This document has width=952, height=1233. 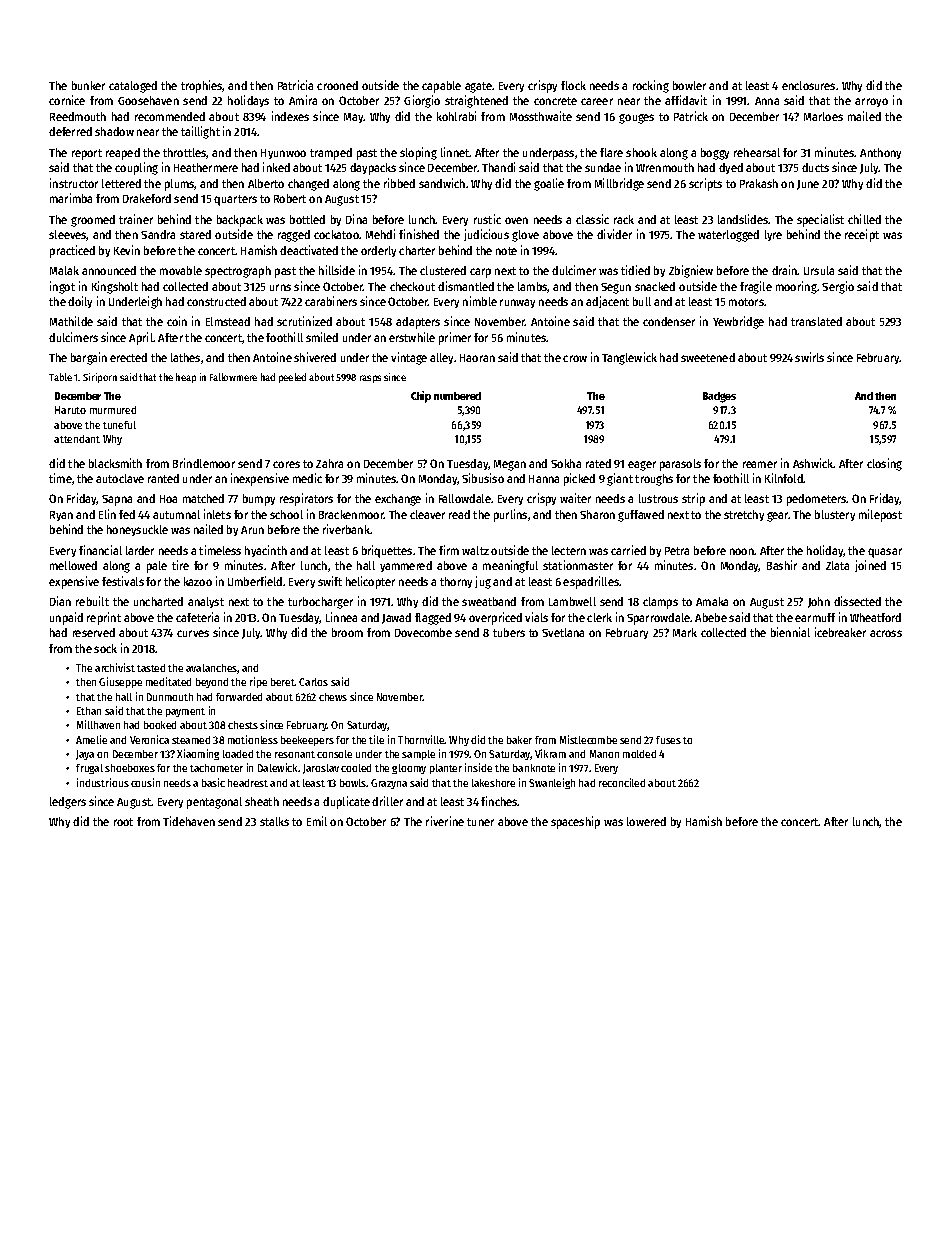 What do you see at coordinates (423, 632) in the document?
I see `Dovecombe` at bounding box center [423, 632].
